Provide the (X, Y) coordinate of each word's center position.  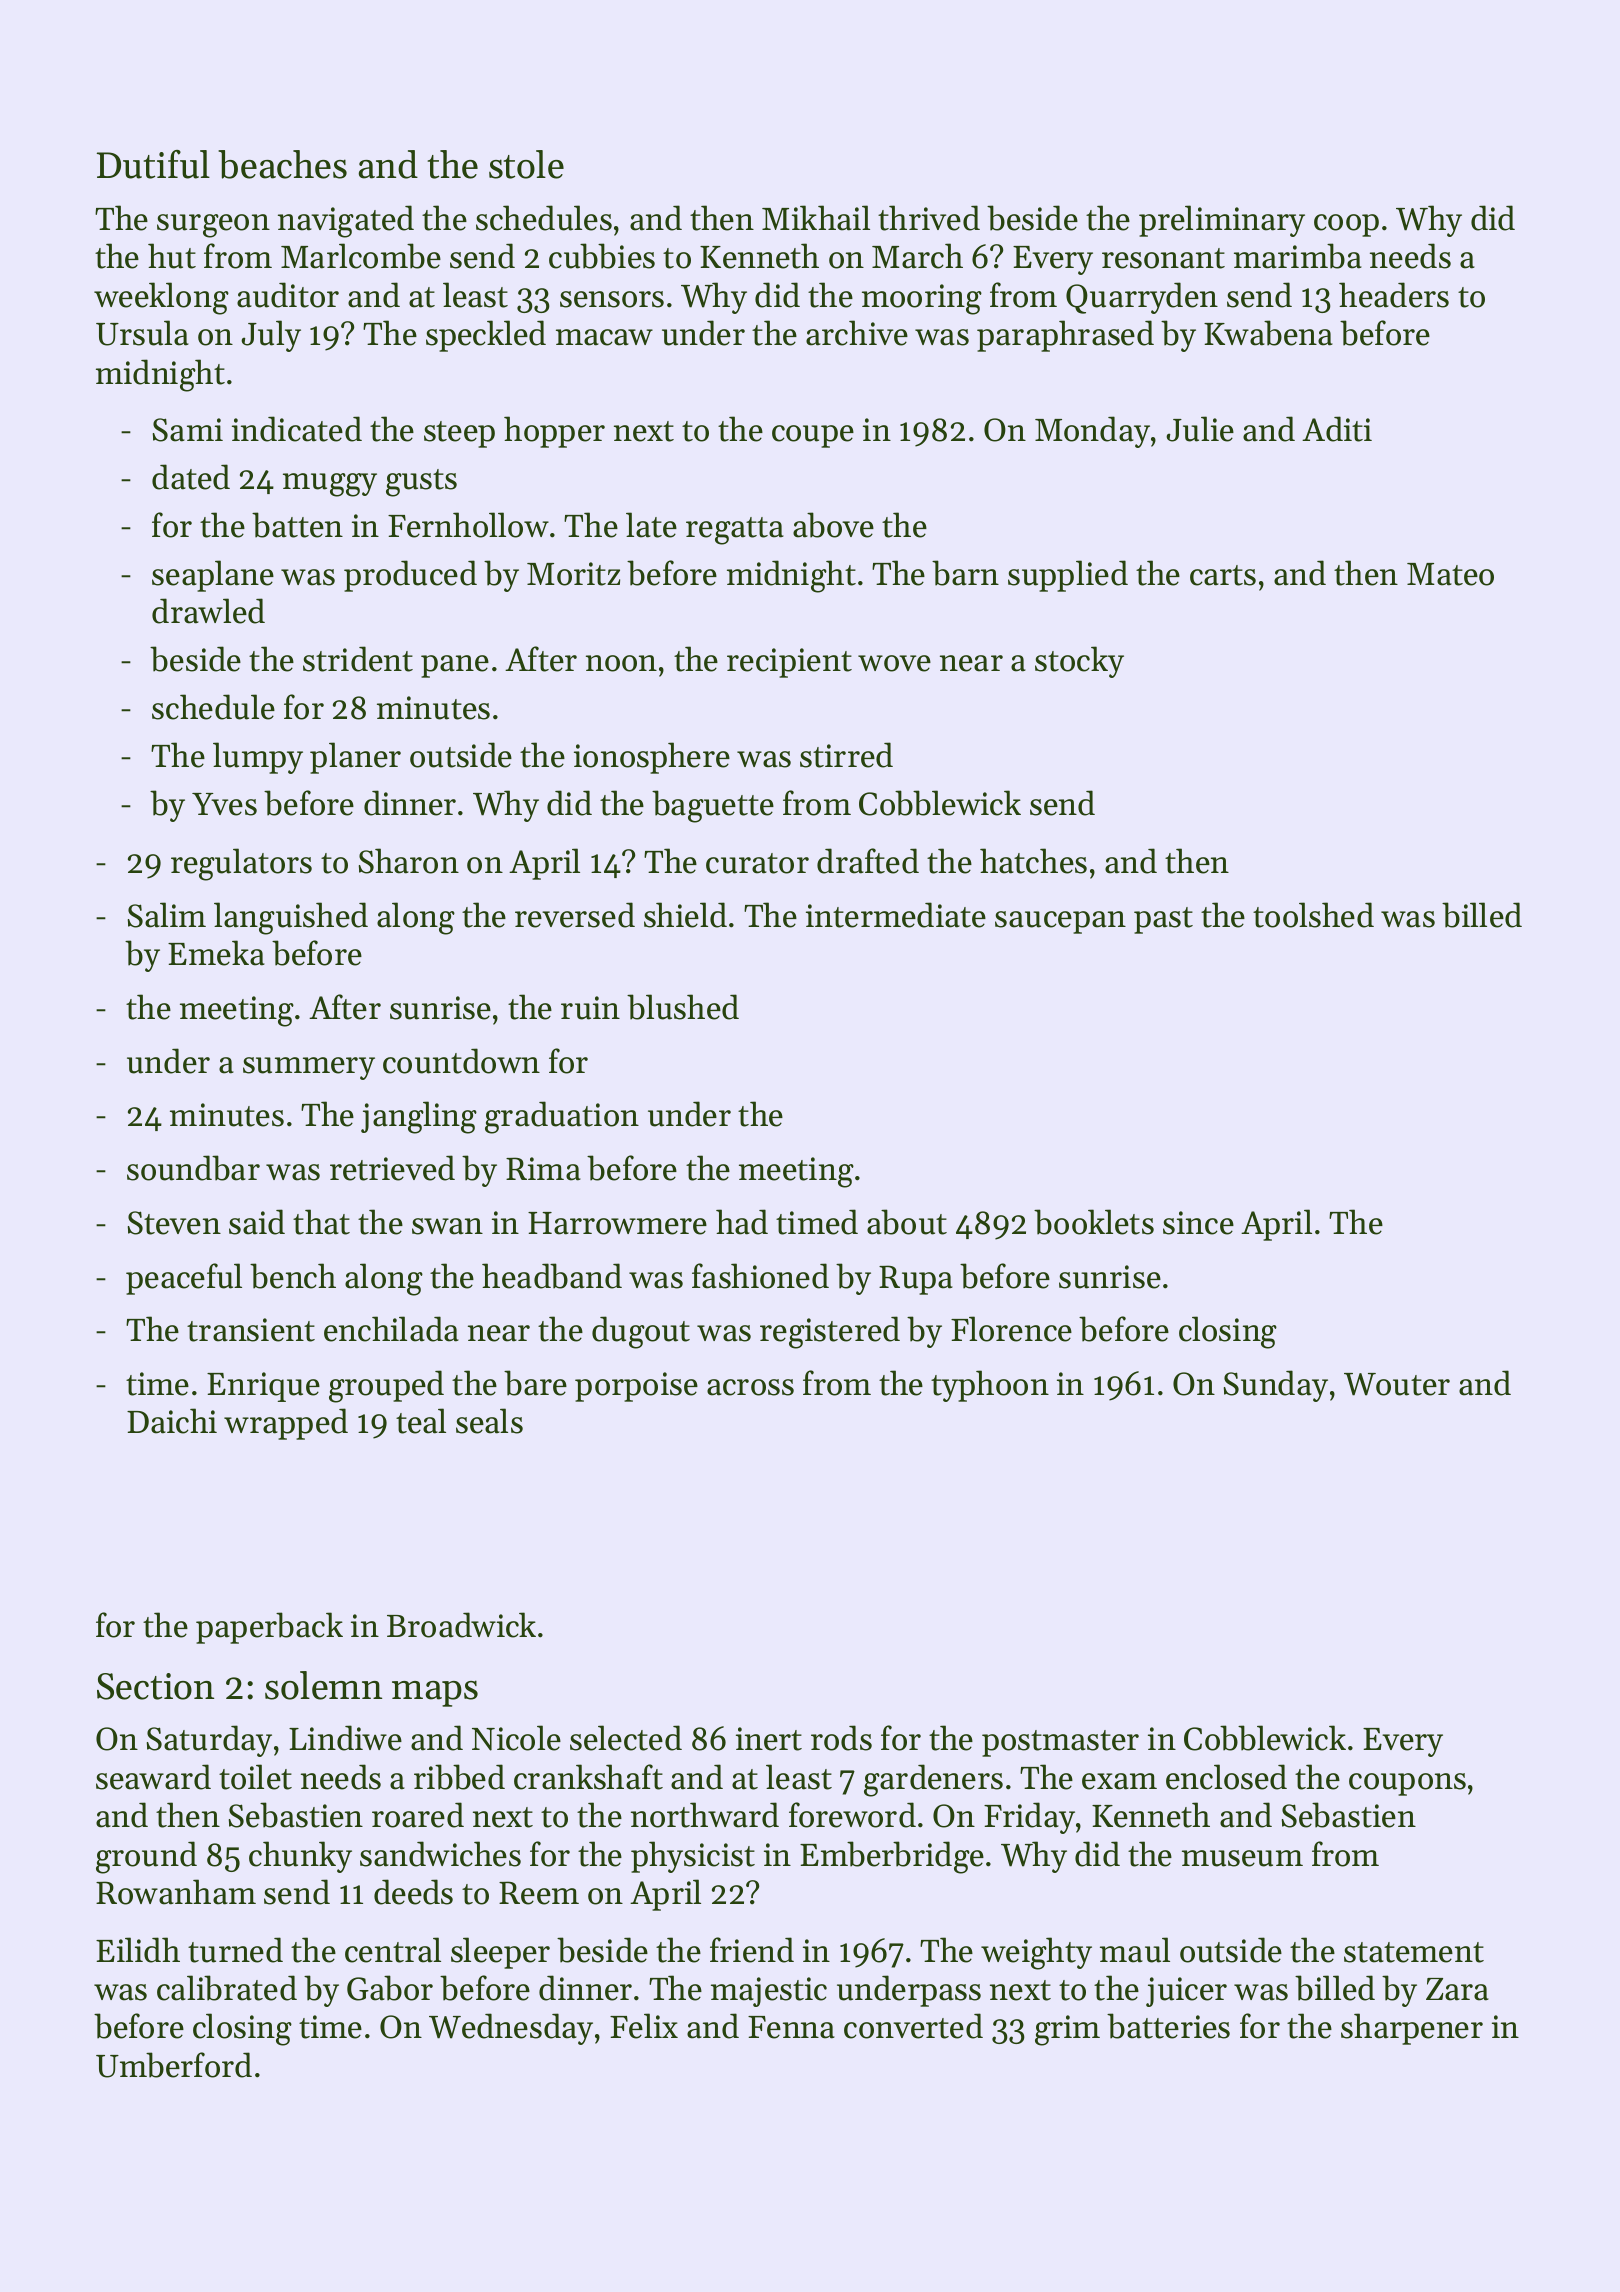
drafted (868, 861)
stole (526, 164)
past (1163, 920)
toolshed (1313, 915)
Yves (224, 804)
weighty (1036, 1953)
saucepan (1060, 922)
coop (1346, 225)
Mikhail (816, 218)
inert (769, 1739)
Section (155, 1686)
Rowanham (176, 1892)
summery (309, 1068)
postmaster (1060, 1743)
